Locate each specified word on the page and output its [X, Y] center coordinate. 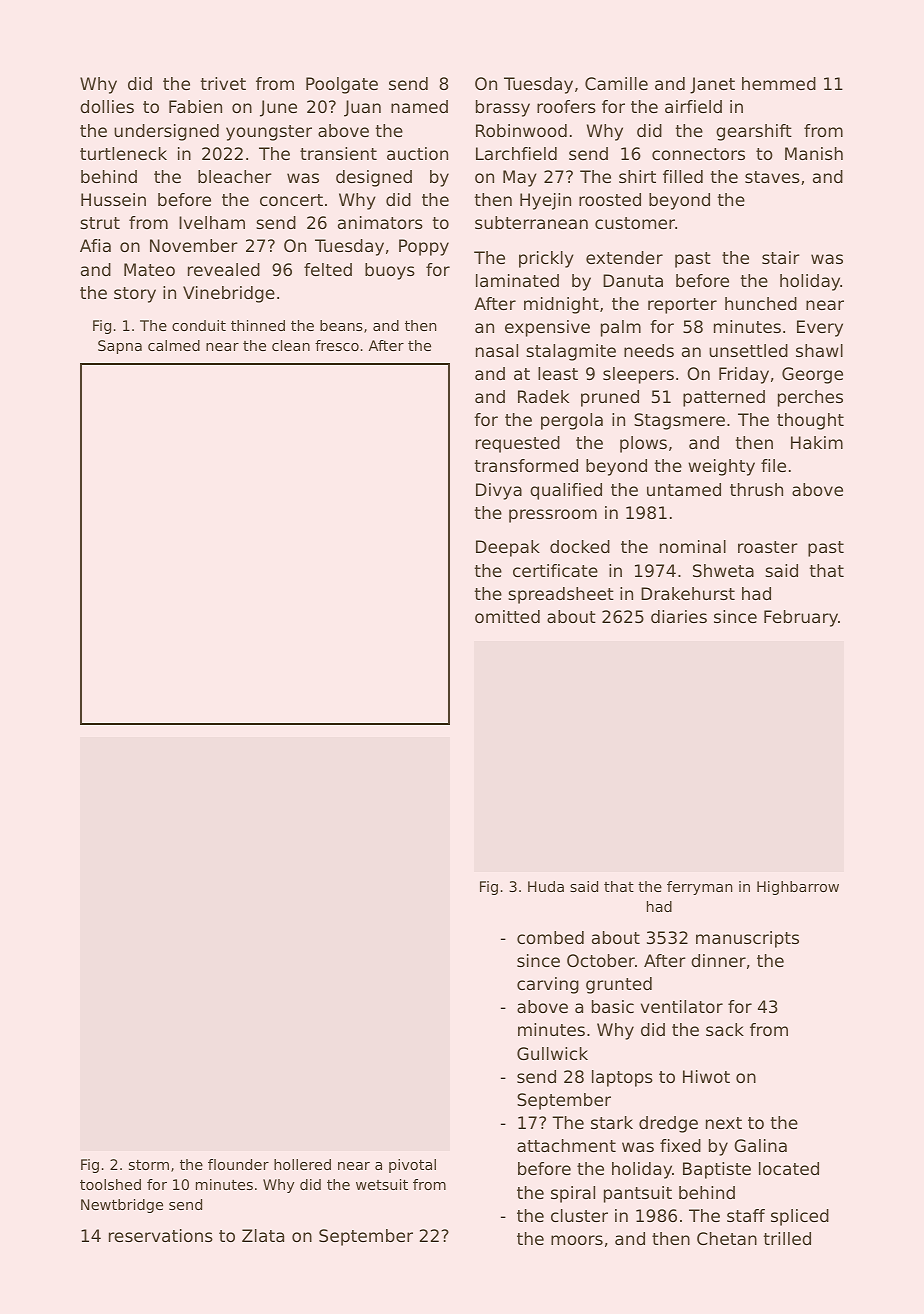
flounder [238, 1164]
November [194, 245]
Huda [546, 886]
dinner [718, 960]
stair [781, 257]
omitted [507, 616]
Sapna [120, 347]
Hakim [817, 442]
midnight [561, 305]
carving [548, 985]
